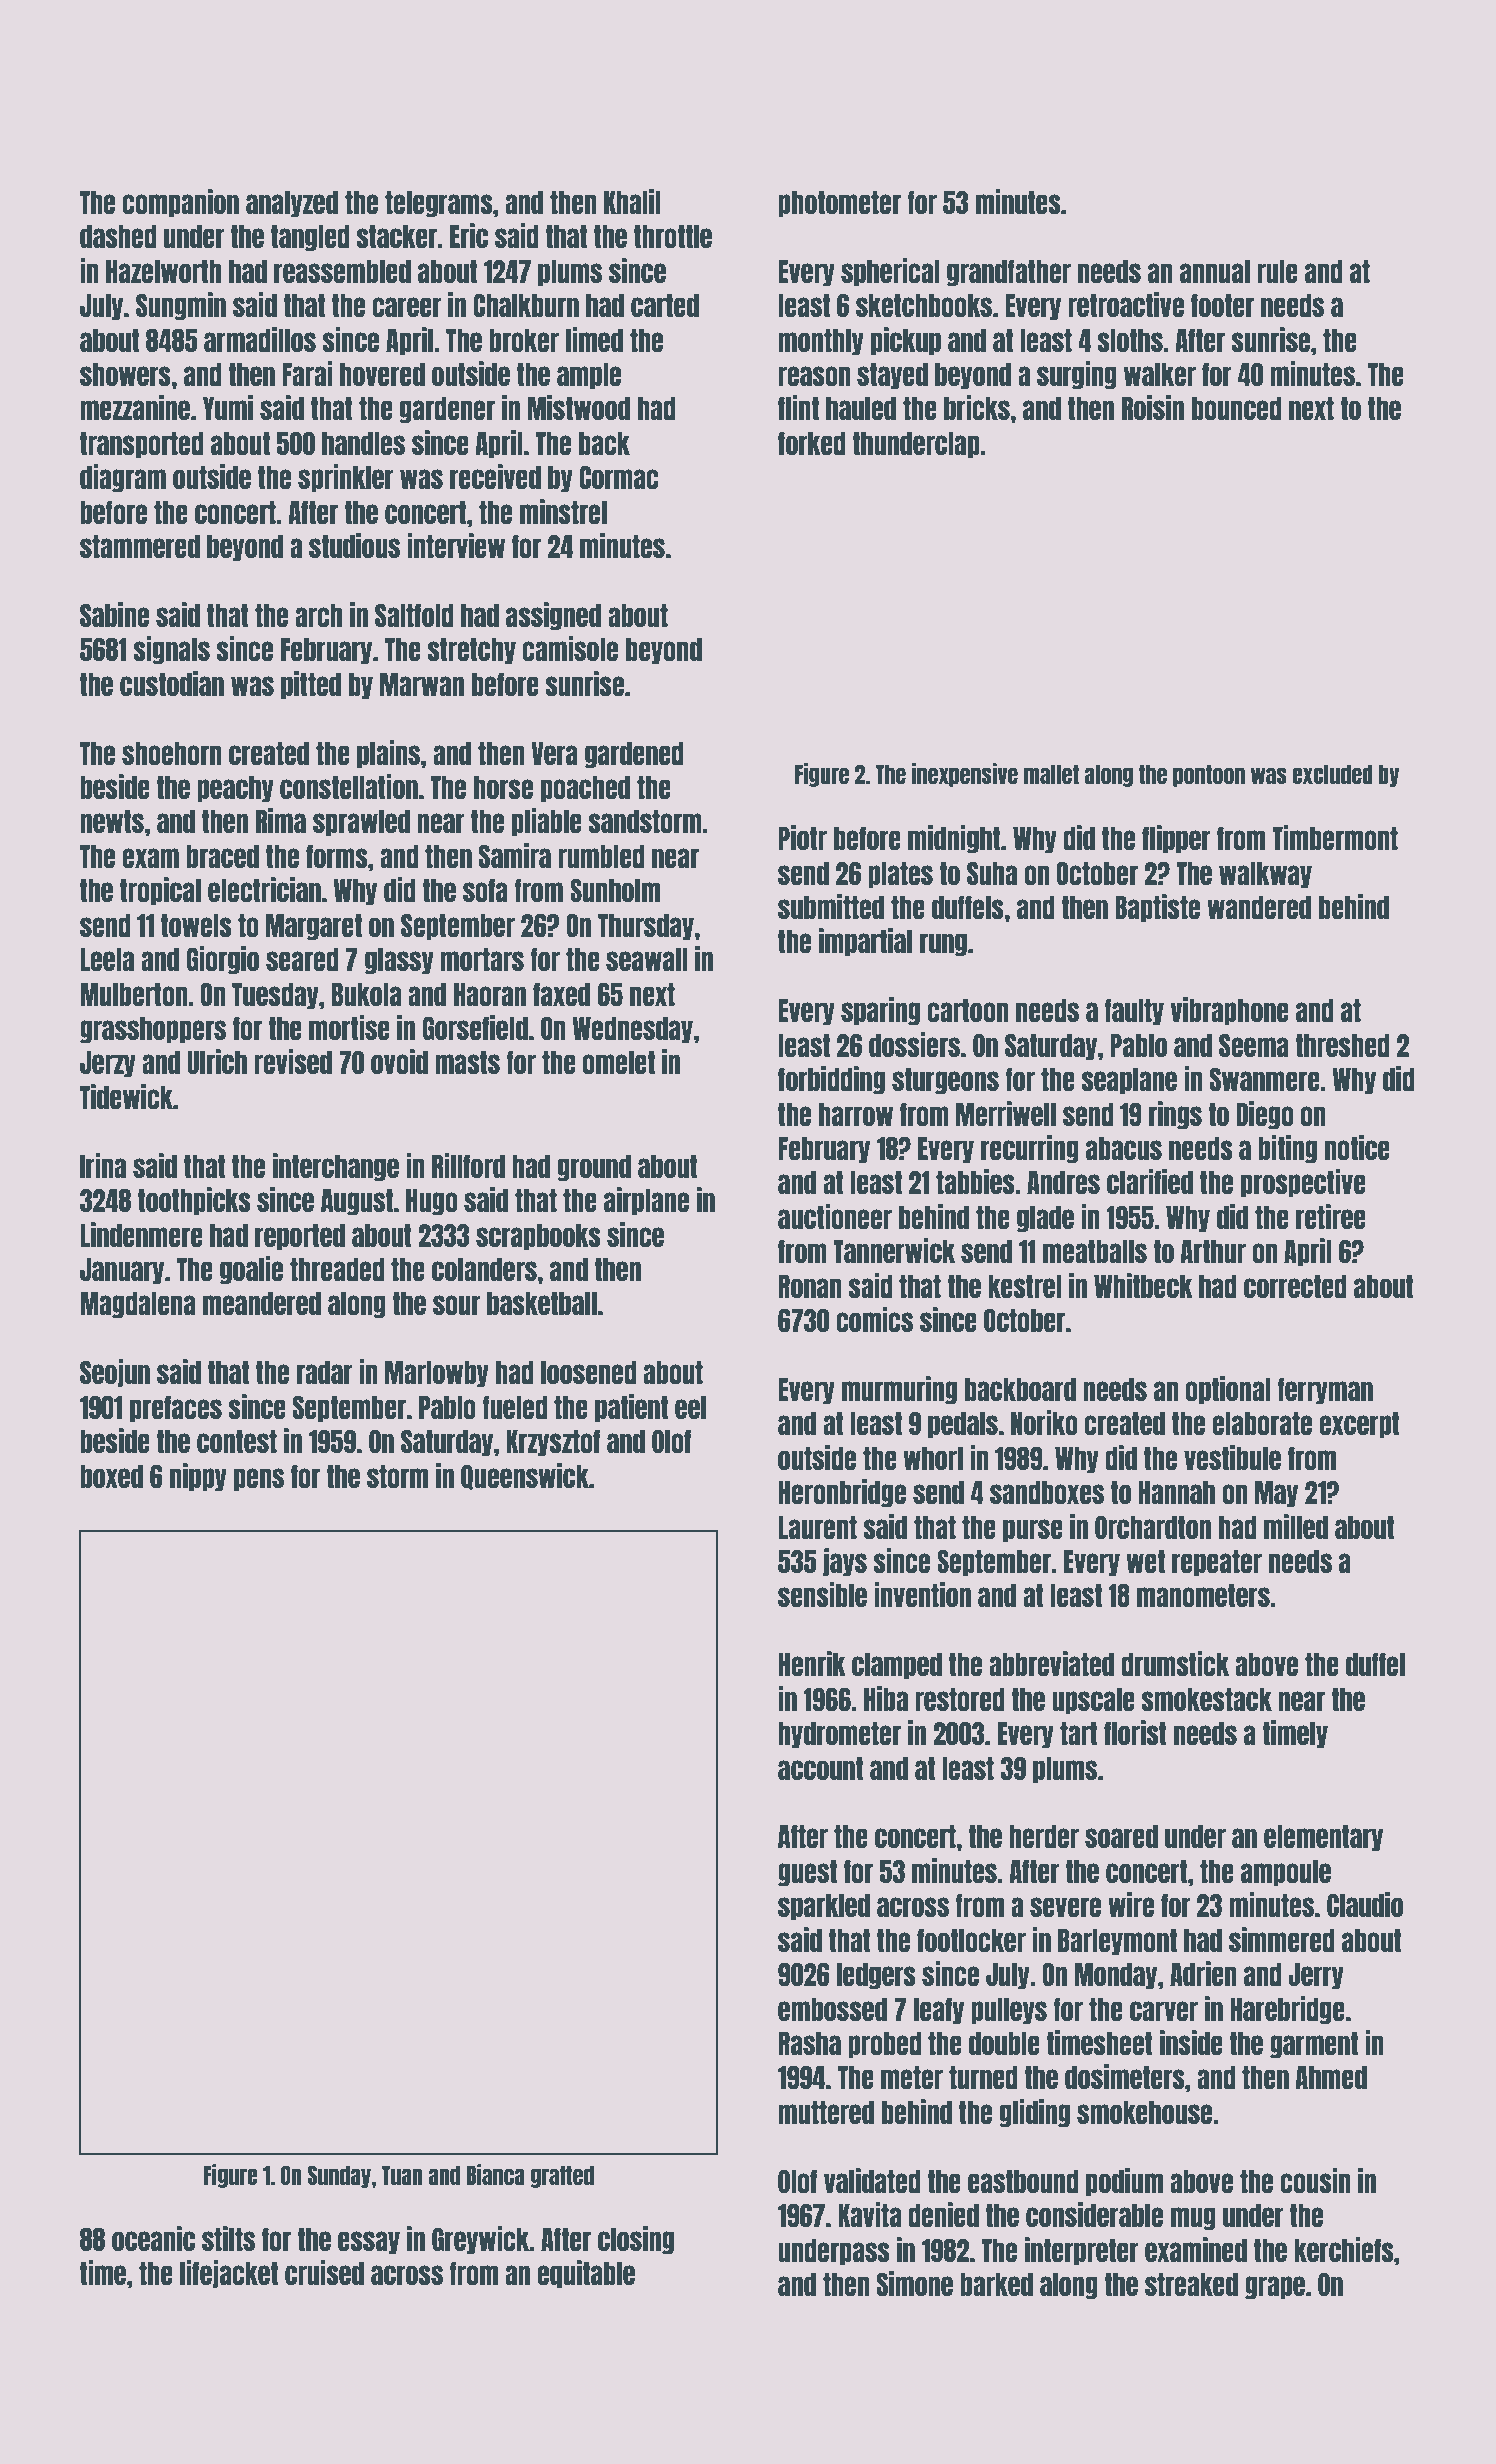 The width and height of the screenshot is (1496, 2464). Describe the element at coordinates (346, 478) in the screenshot. I see `sprinkler` at that location.
